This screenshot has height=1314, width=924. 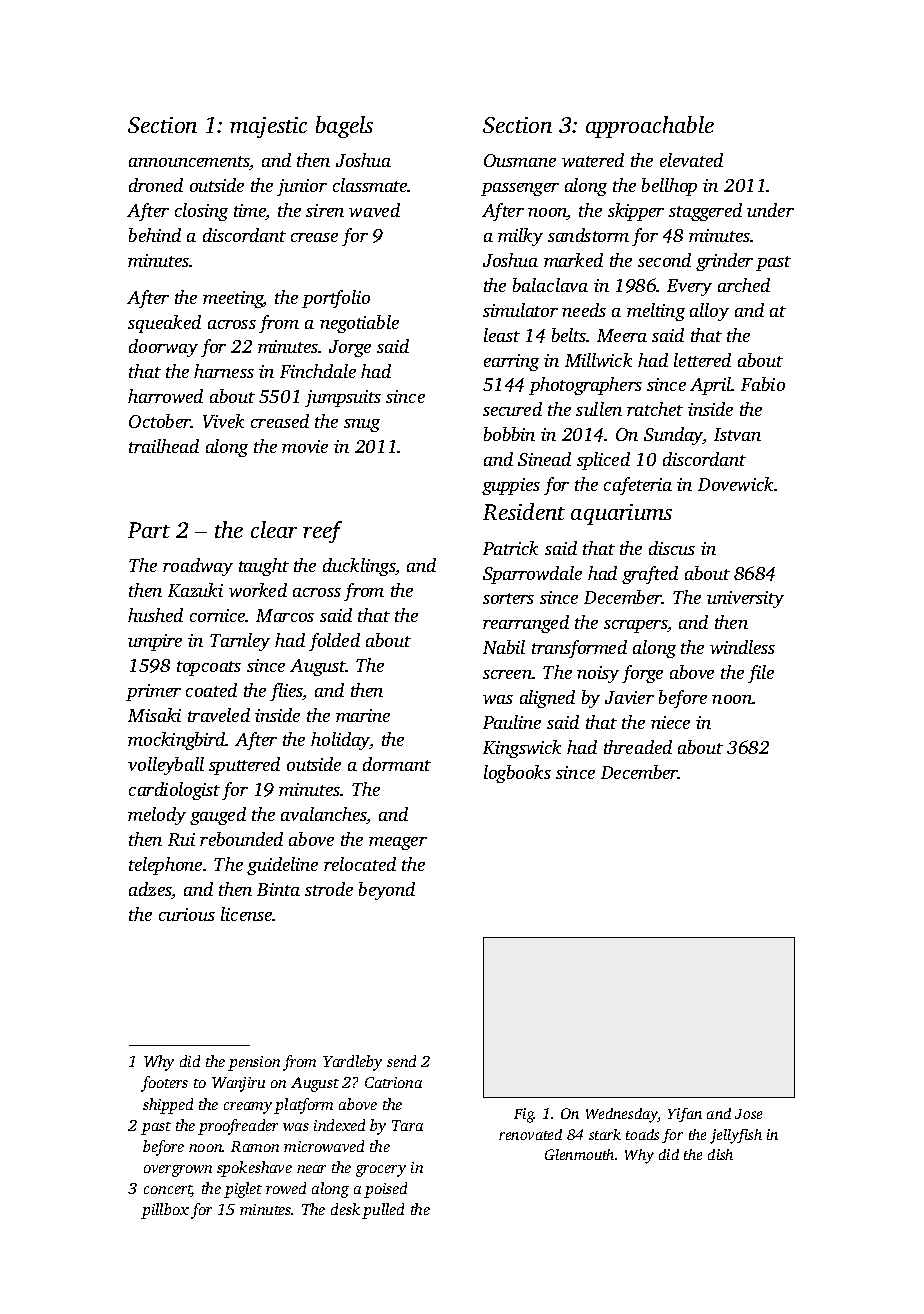 I want to click on send, so click(x=401, y=1061).
